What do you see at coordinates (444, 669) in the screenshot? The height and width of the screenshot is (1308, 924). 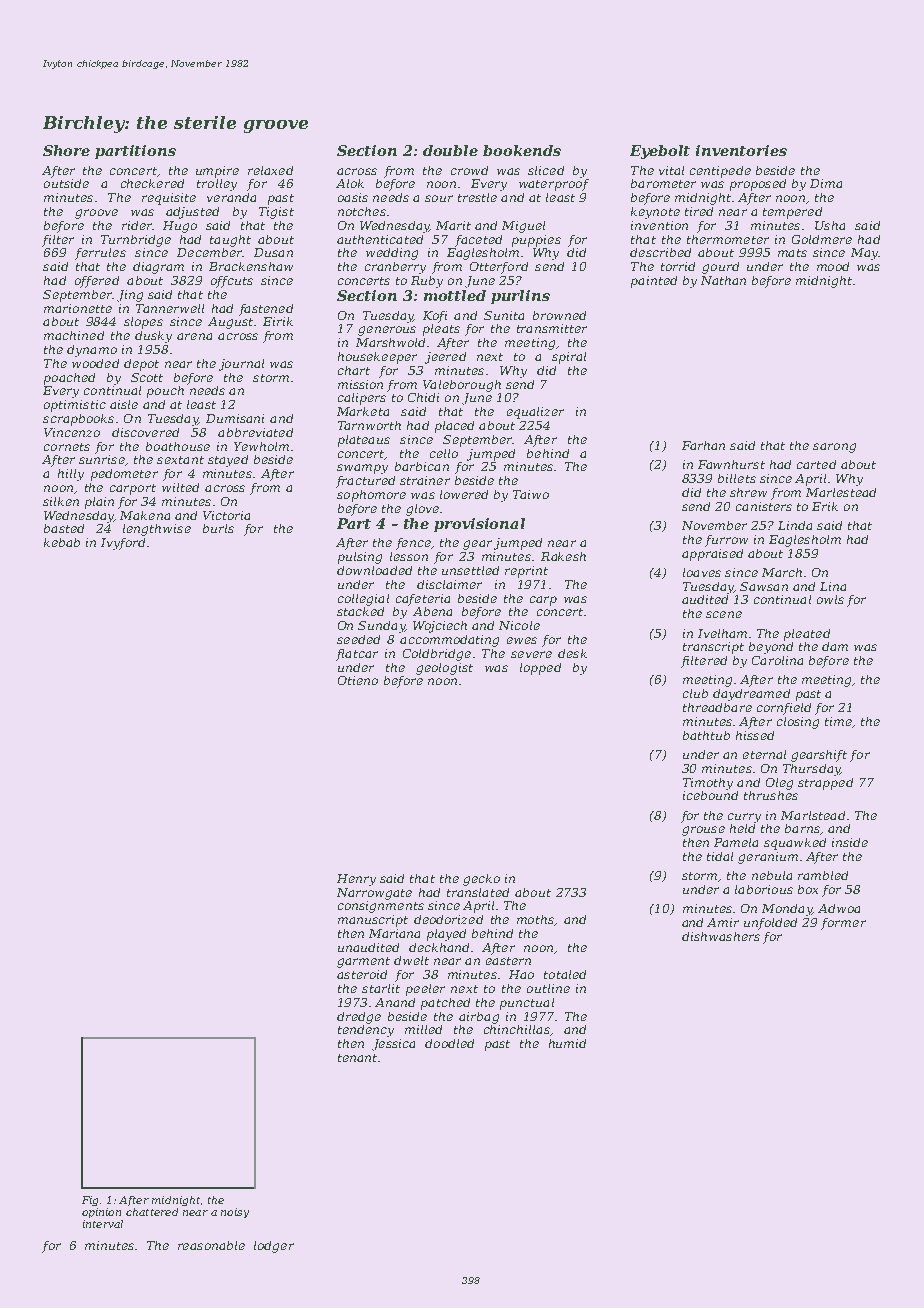 I see `geologist` at bounding box center [444, 669].
